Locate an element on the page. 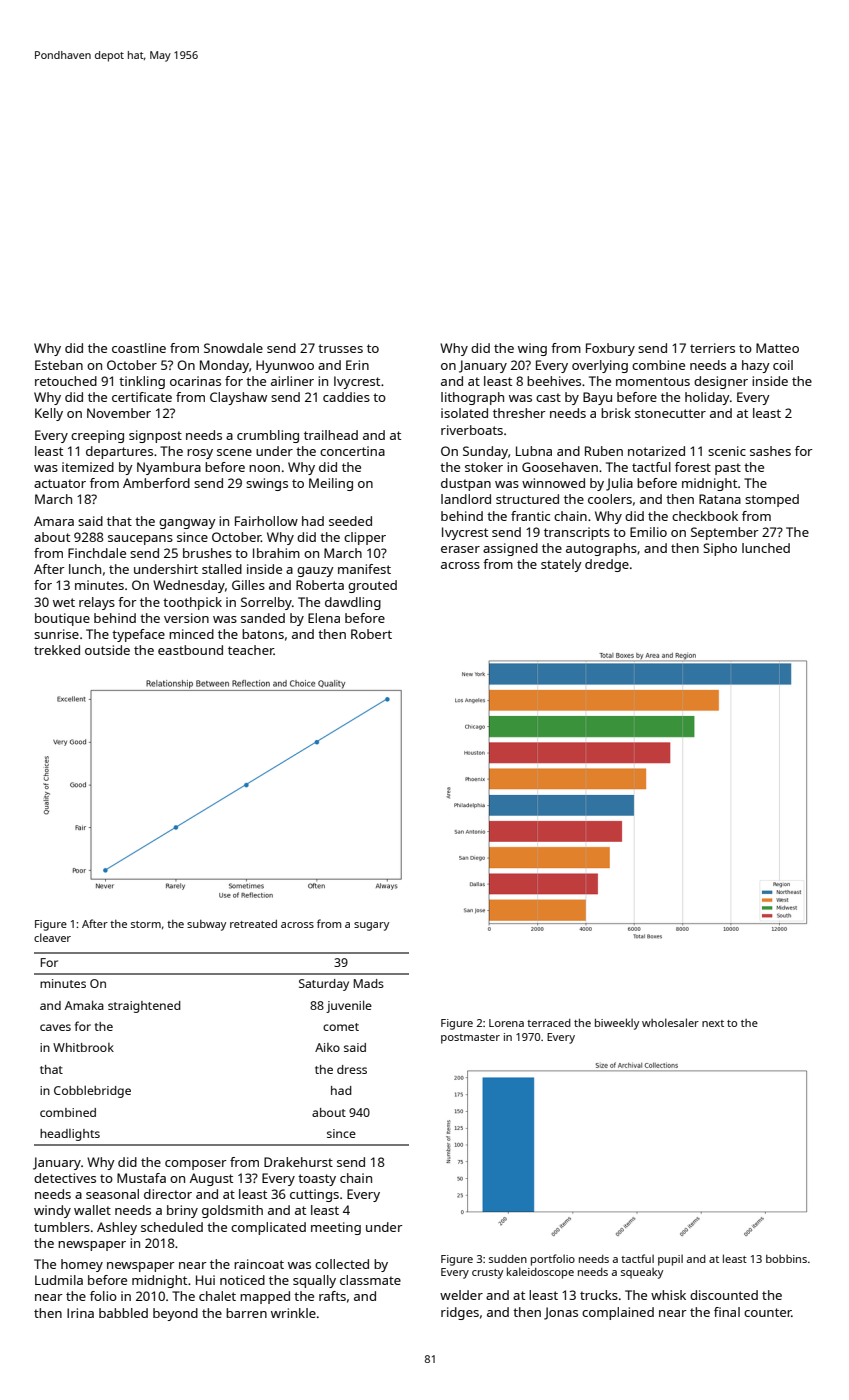 This document has width=849, height=1400. wholesaler is located at coordinates (670, 1022).
